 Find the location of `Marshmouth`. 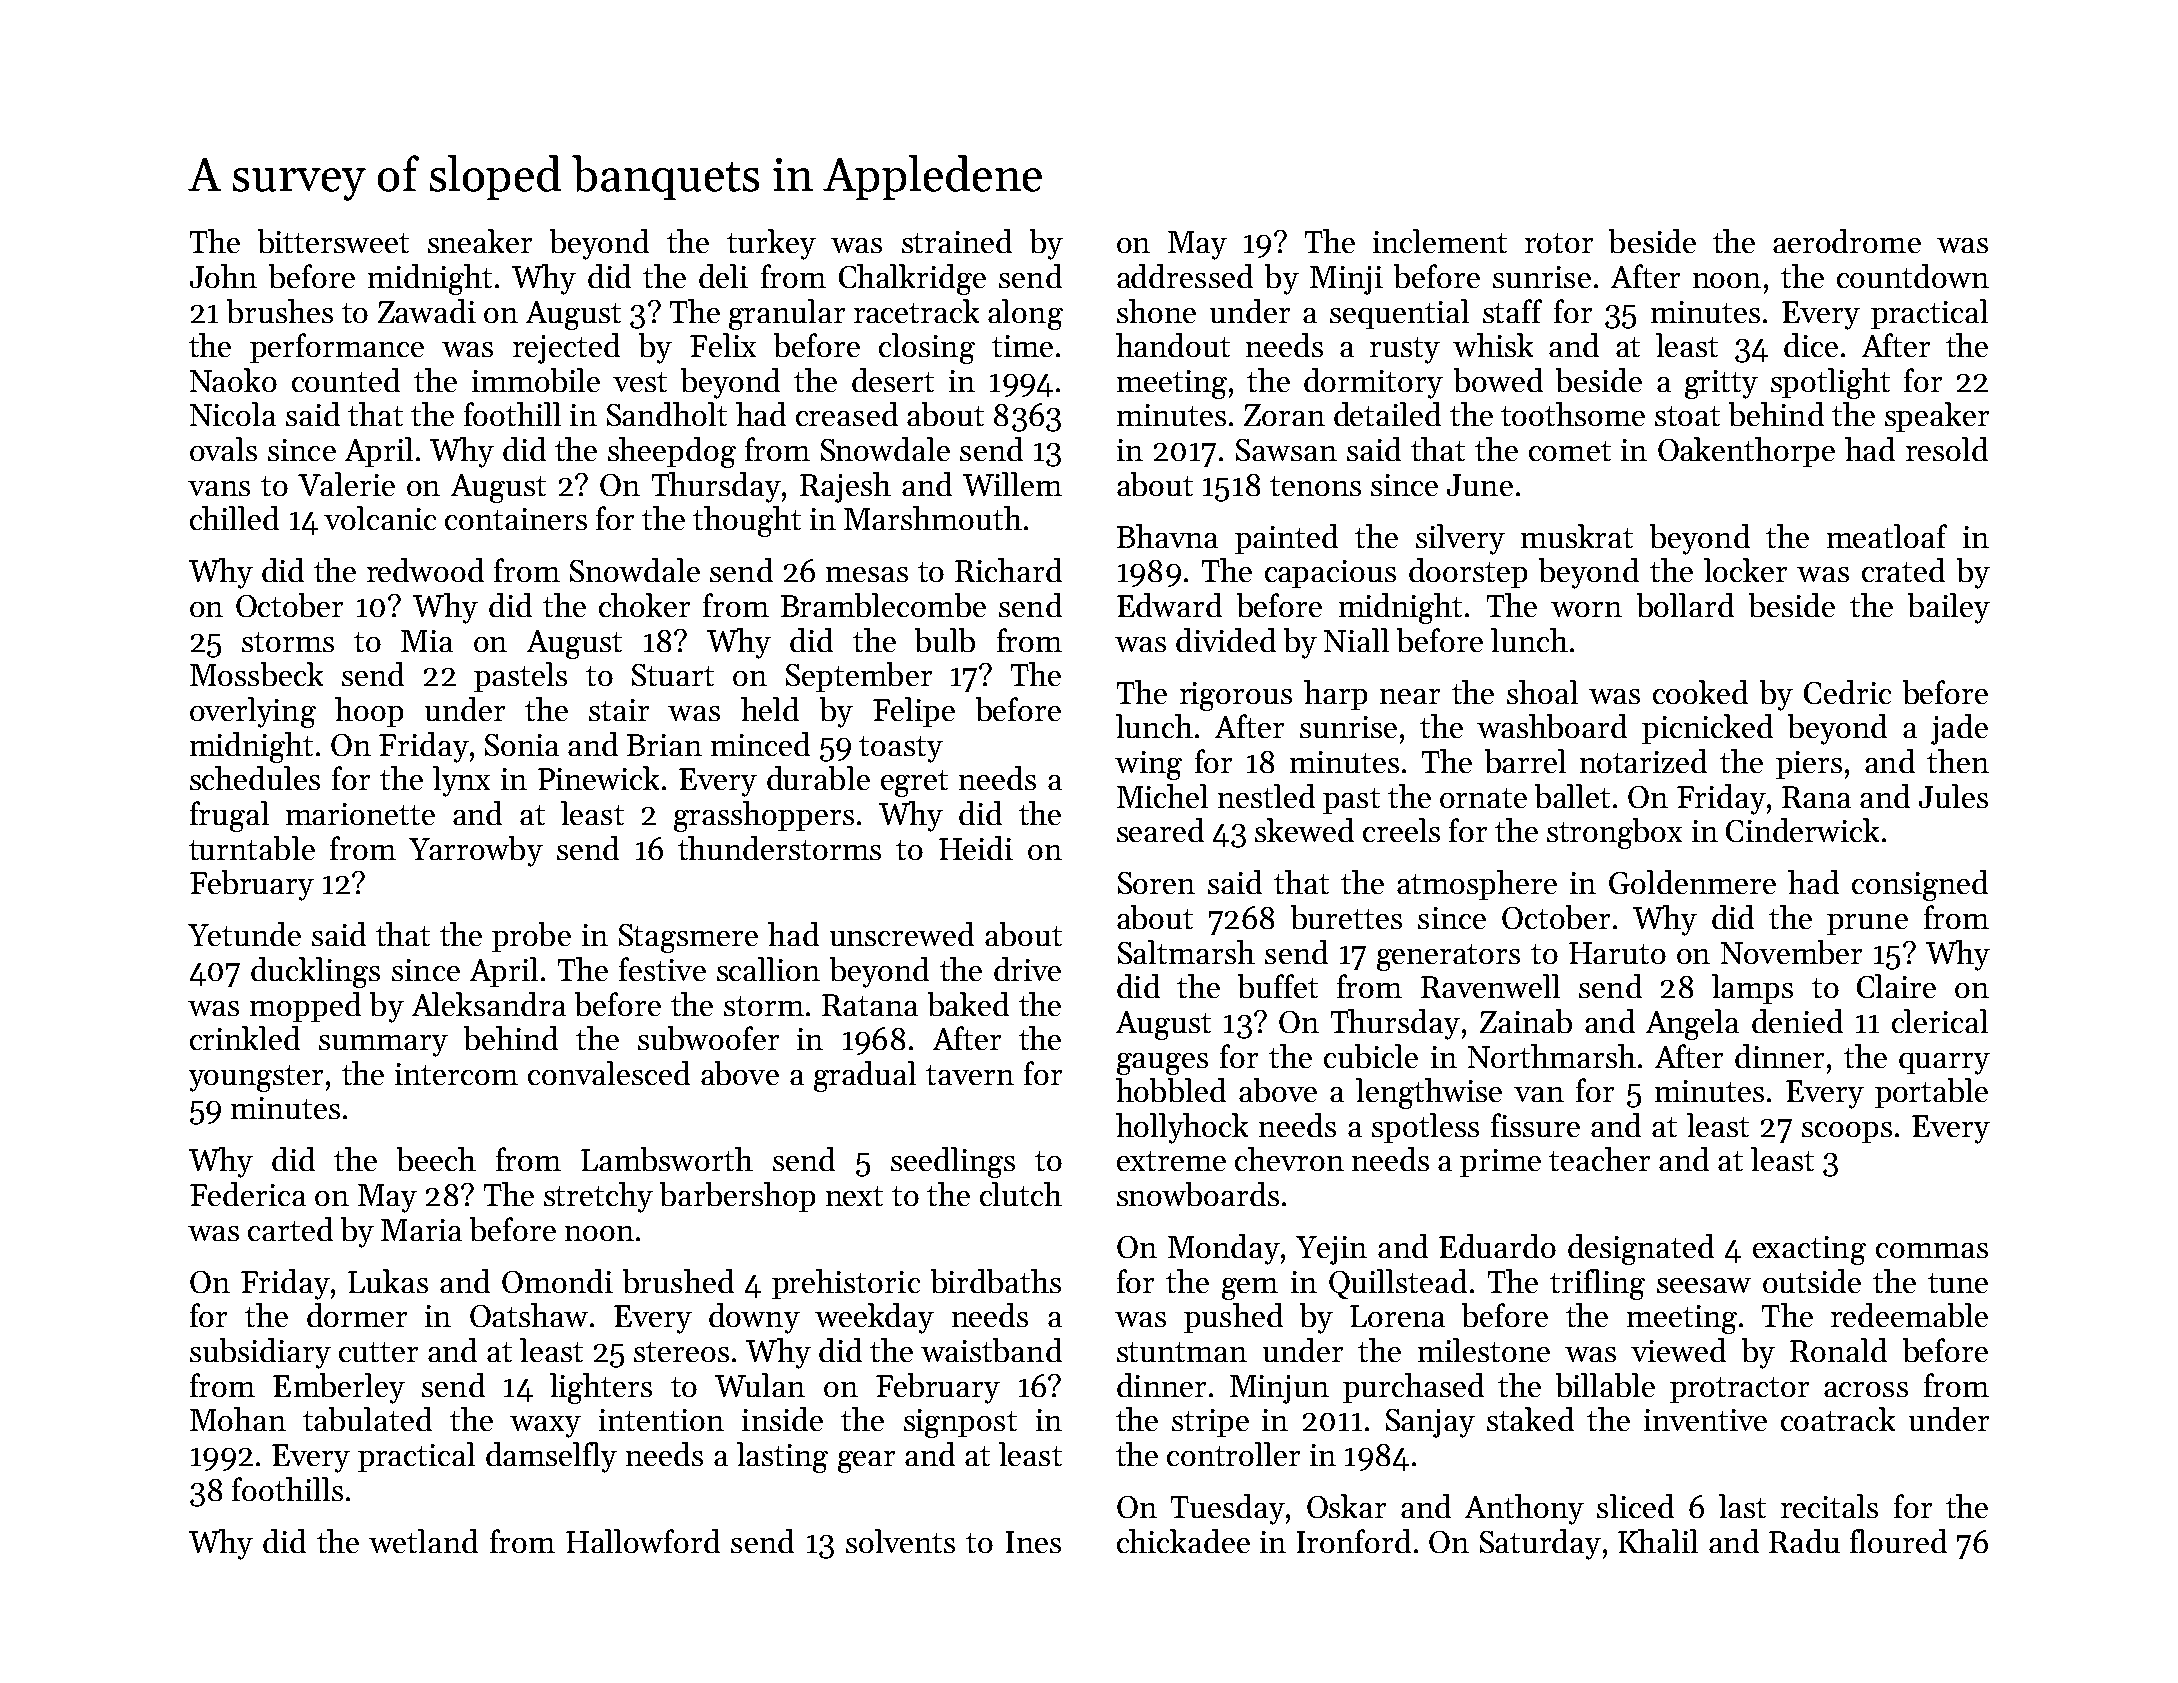

Marshmouth is located at coordinates (933, 518).
